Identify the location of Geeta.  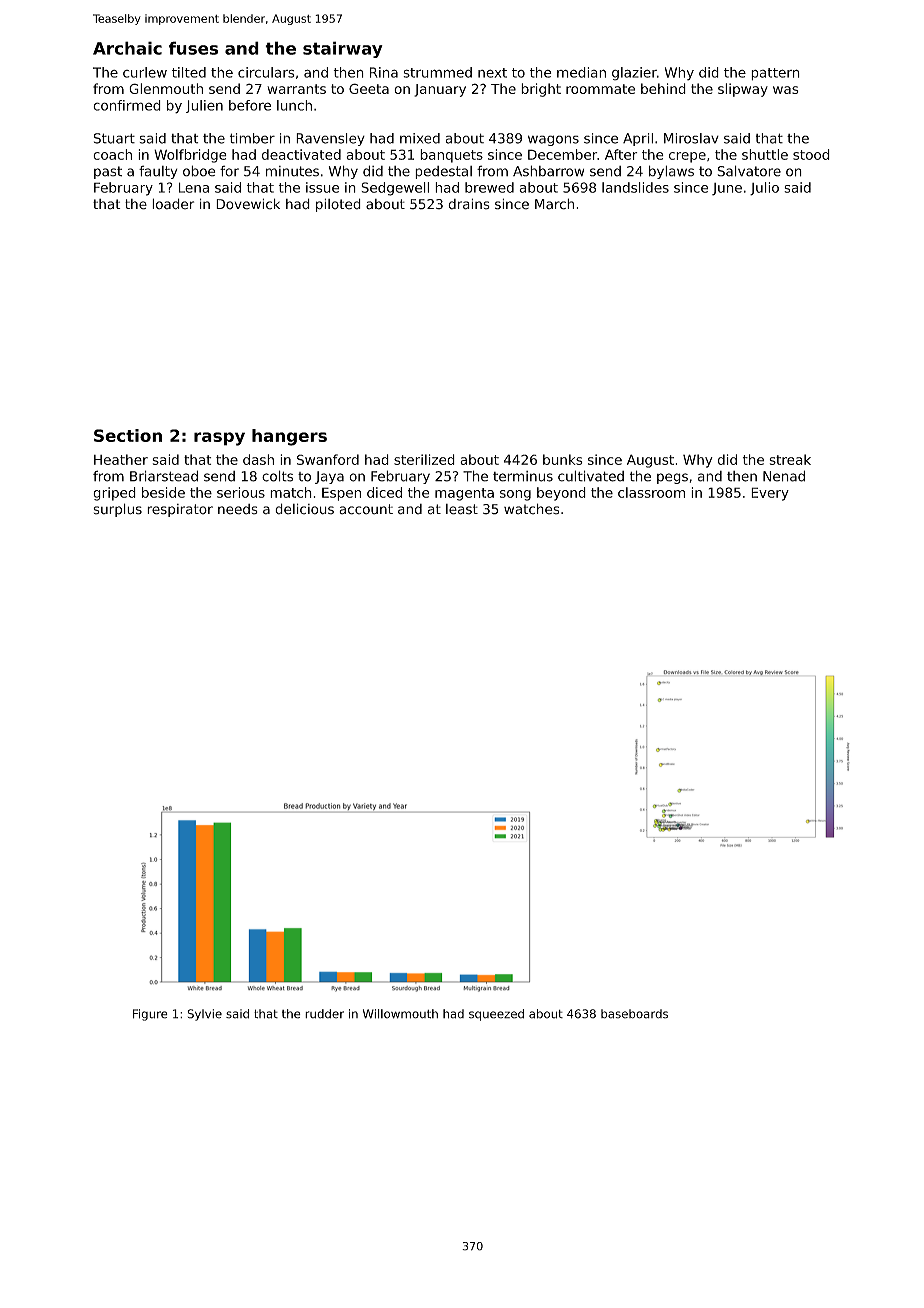
(369, 88).
